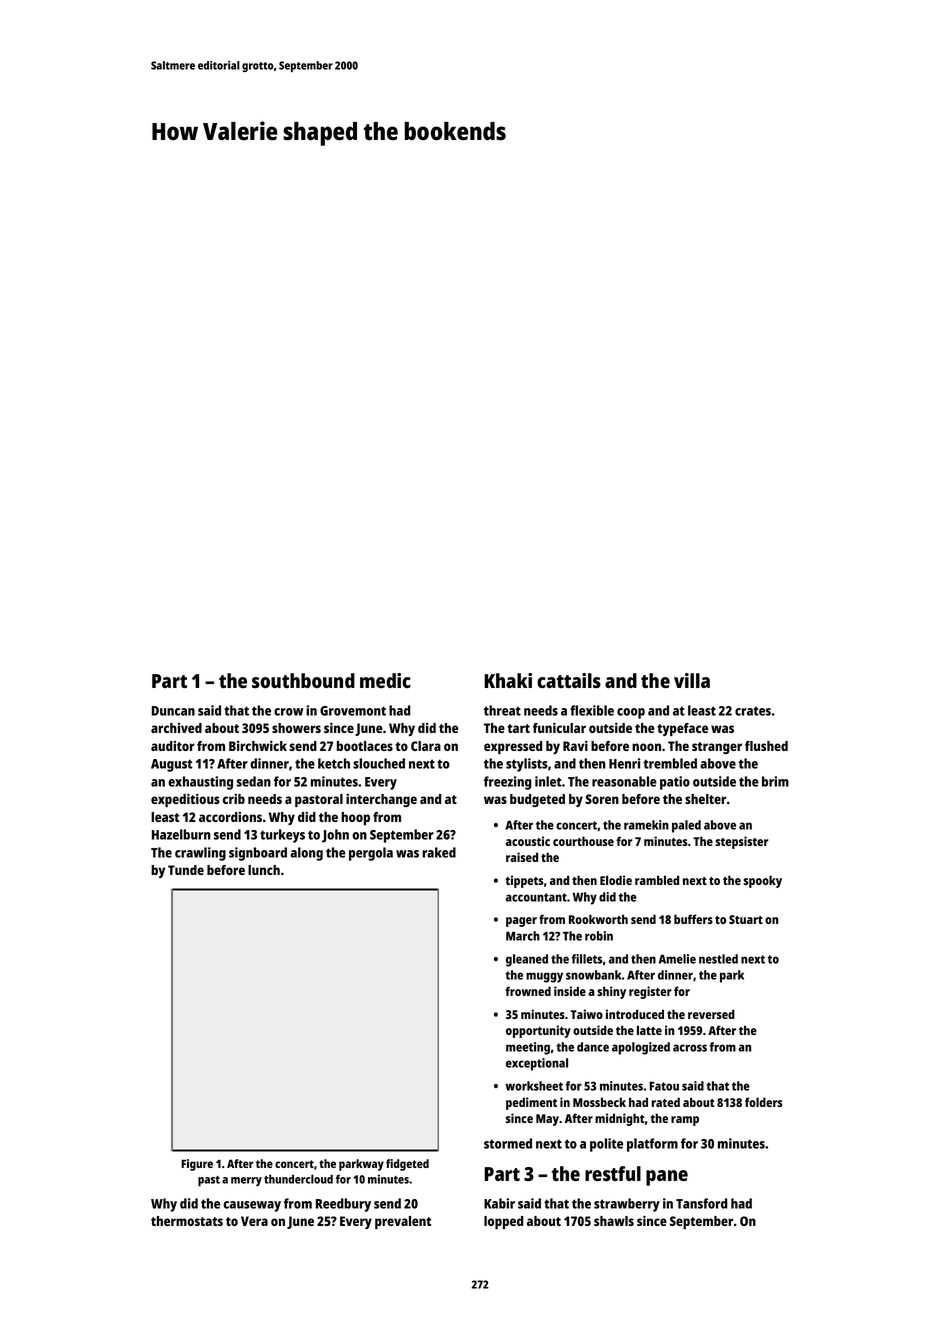 Image resolution: width=943 pixels, height=1339 pixels. What do you see at coordinates (692, 680) in the screenshot?
I see `villa` at bounding box center [692, 680].
